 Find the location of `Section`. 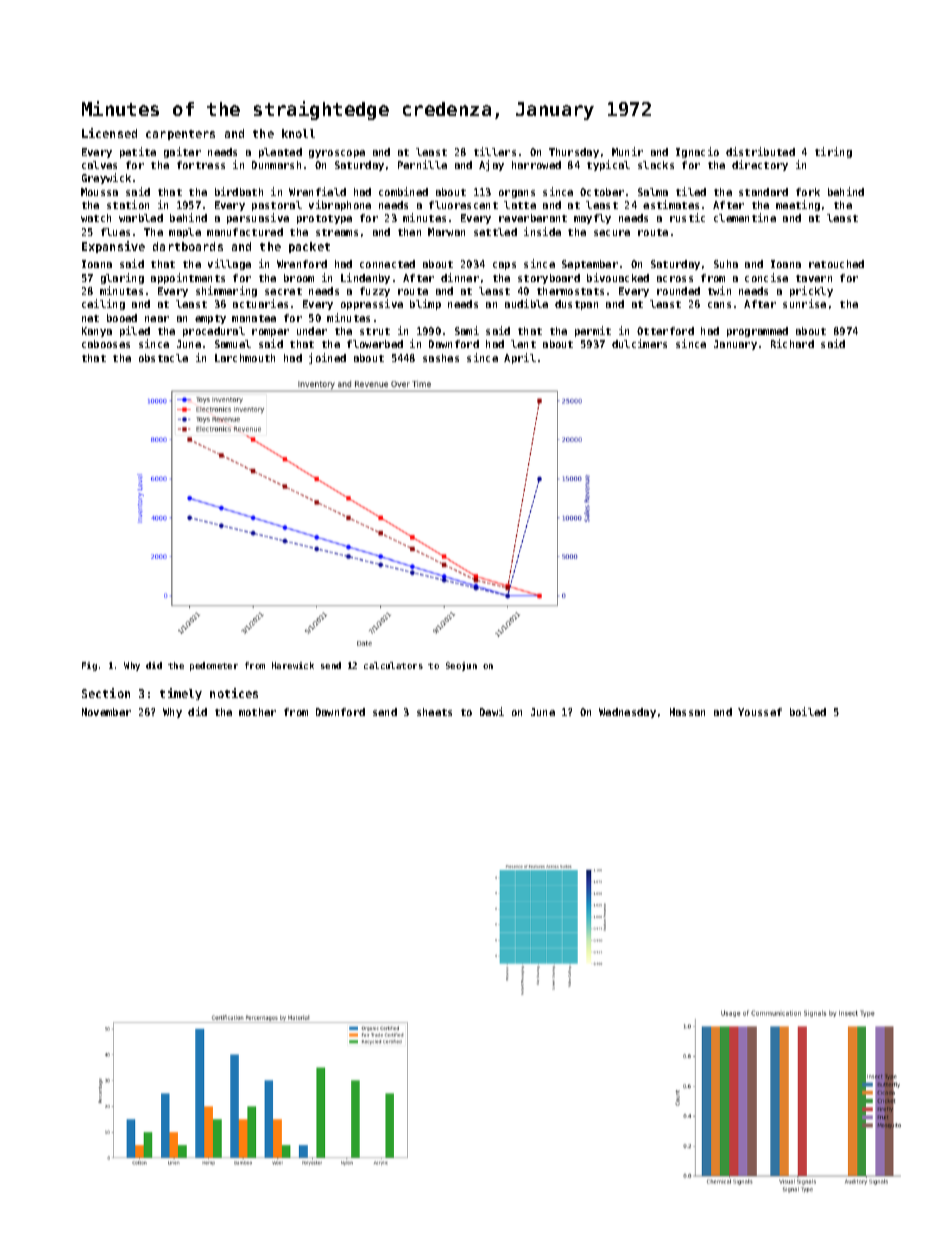

Section is located at coordinates (106, 693).
